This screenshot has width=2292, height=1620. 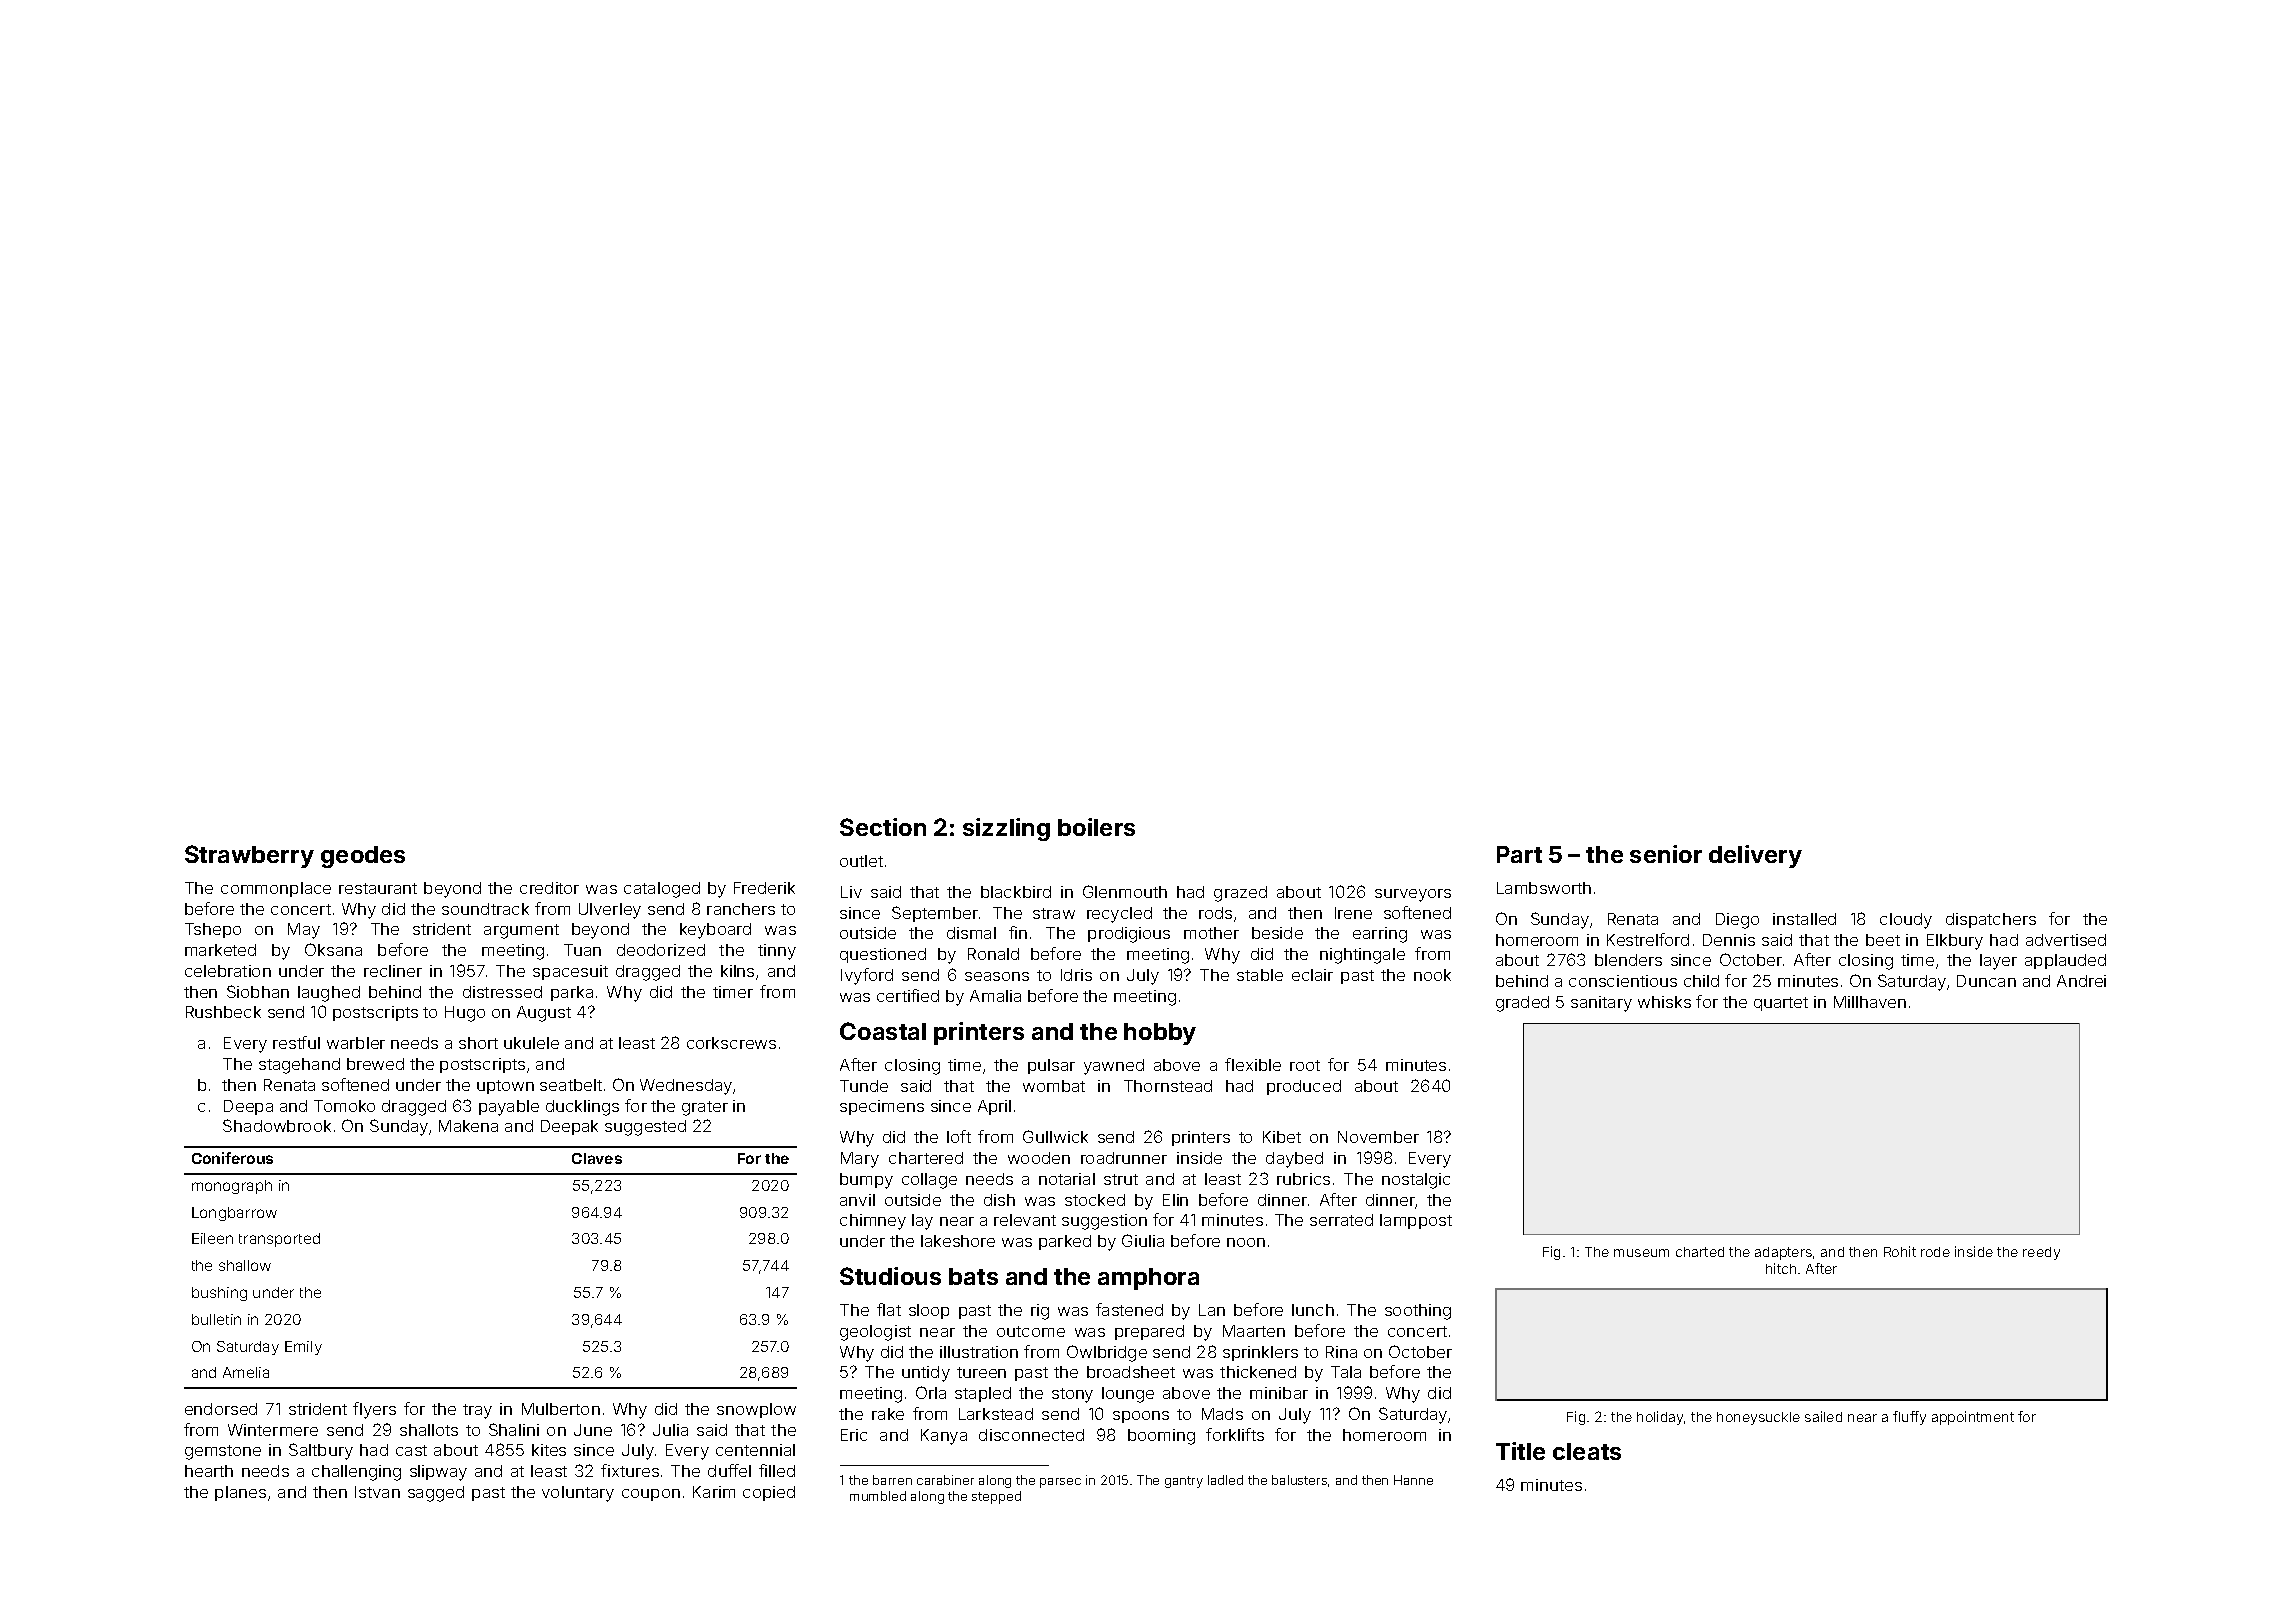 I want to click on boilers, so click(x=1096, y=827).
